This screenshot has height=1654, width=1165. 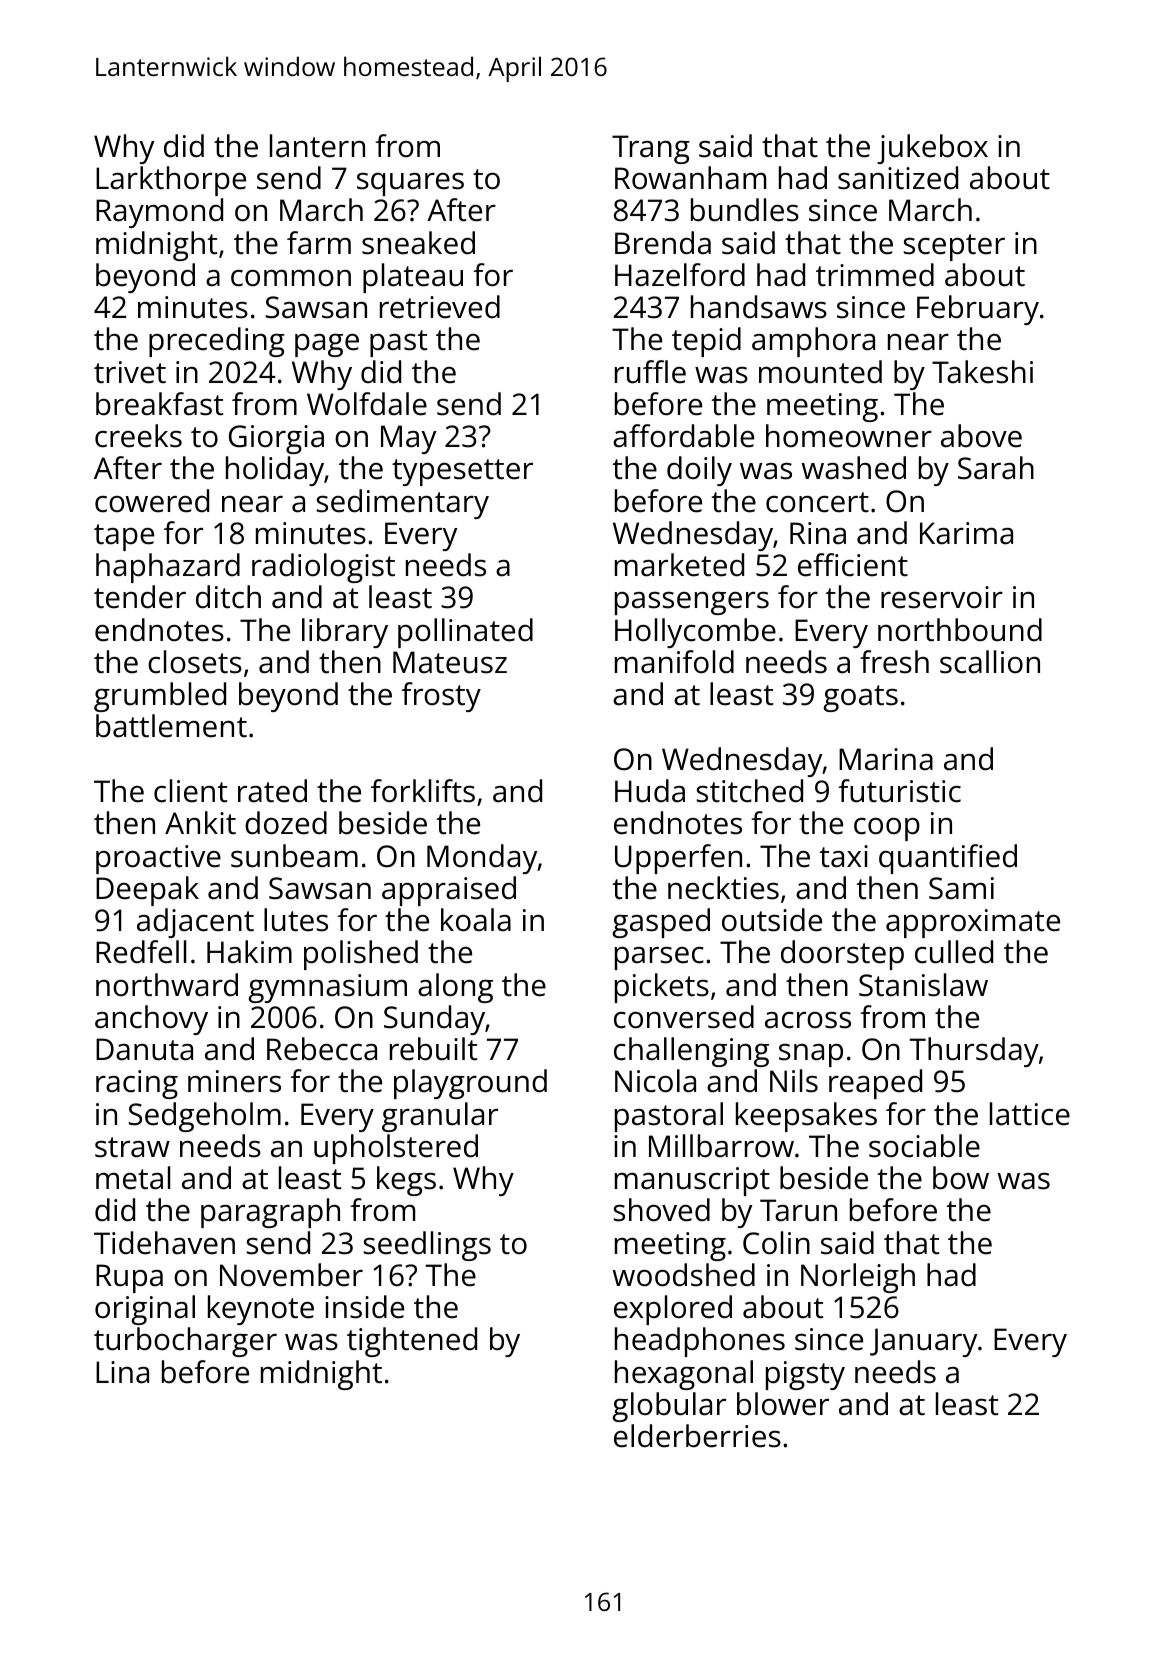 I want to click on tightened, so click(x=412, y=1342).
